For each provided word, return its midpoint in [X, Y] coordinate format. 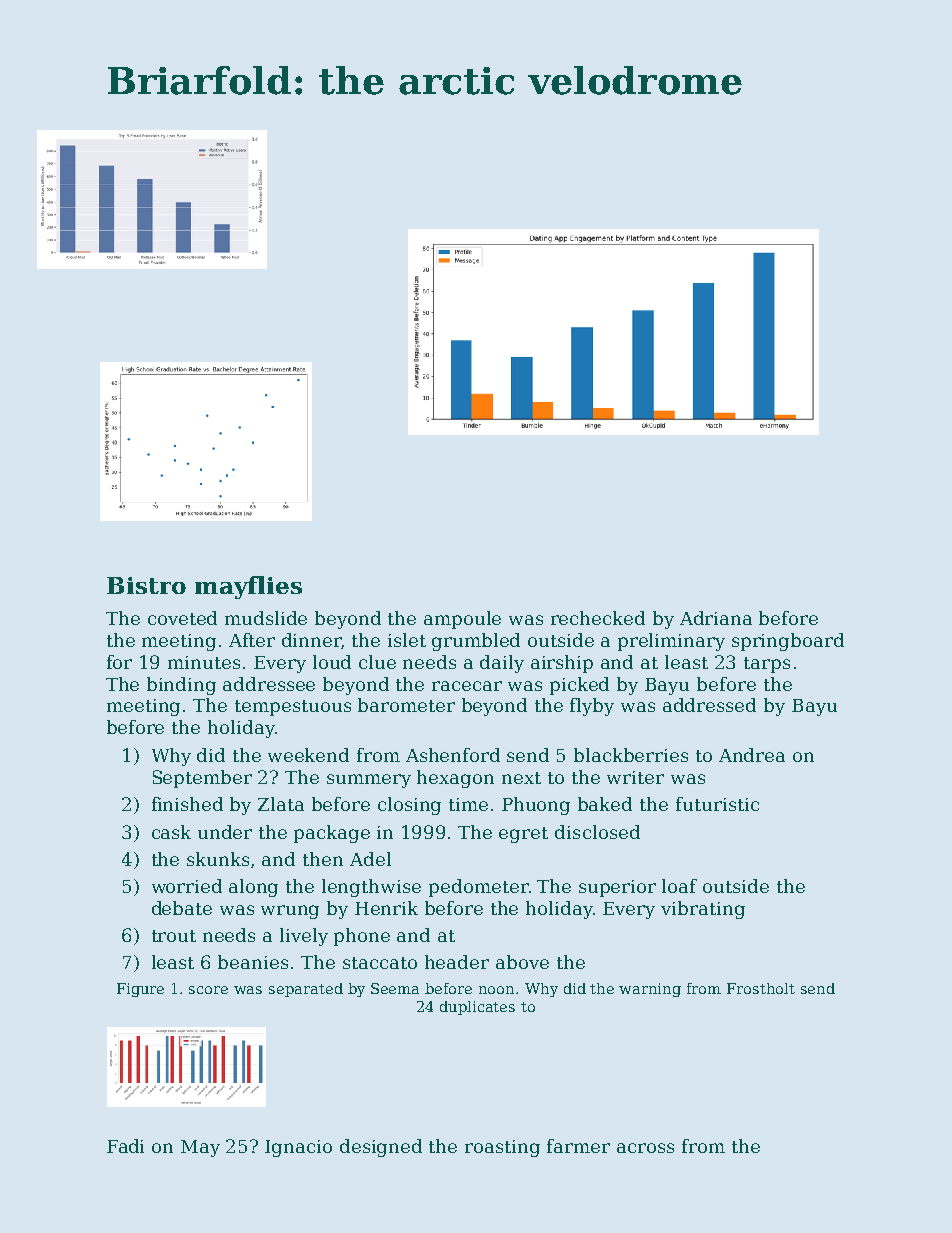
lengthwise [371, 888]
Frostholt [761, 988]
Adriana [716, 618]
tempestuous [293, 708]
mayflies [248, 587]
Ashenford [453, 755]
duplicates [477, 1008]
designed [381, 1148]
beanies [253, 962]
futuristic [717, 804]
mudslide [266, 618]
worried [187, 886]
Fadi [125, 1146]
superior [617, 888]
